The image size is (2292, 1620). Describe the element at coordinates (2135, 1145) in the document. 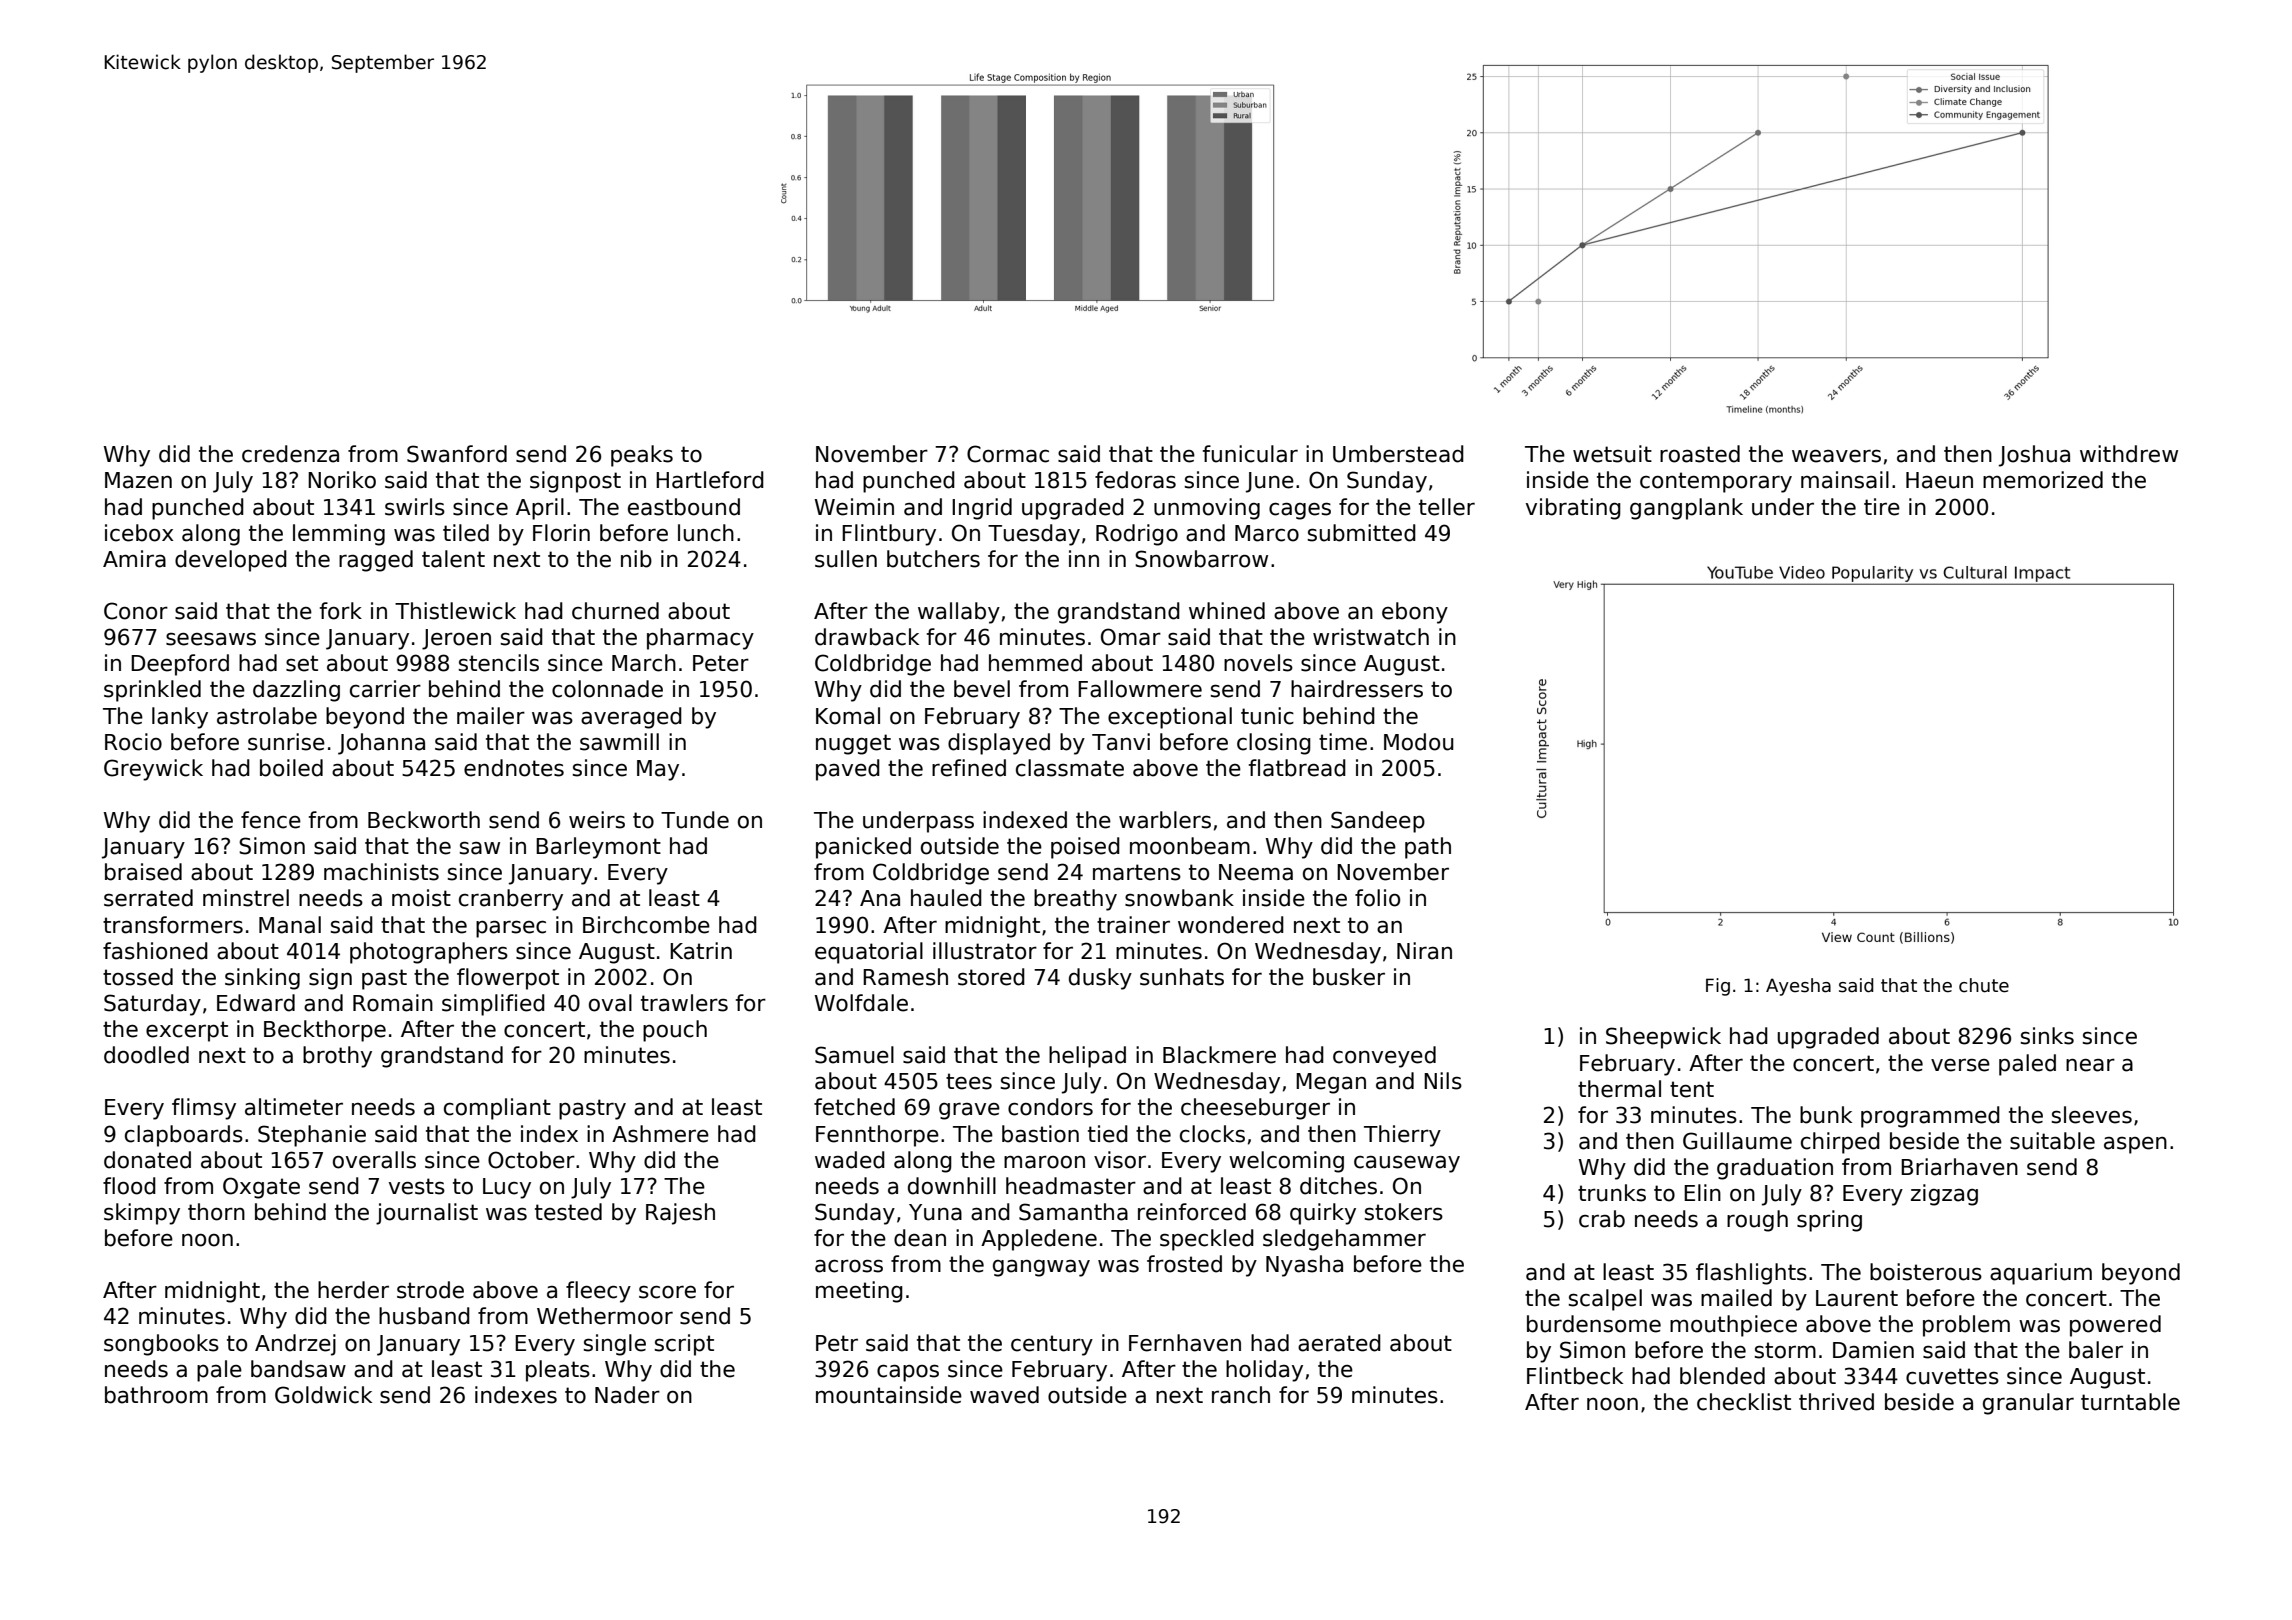

I see `aspen` at that location.
